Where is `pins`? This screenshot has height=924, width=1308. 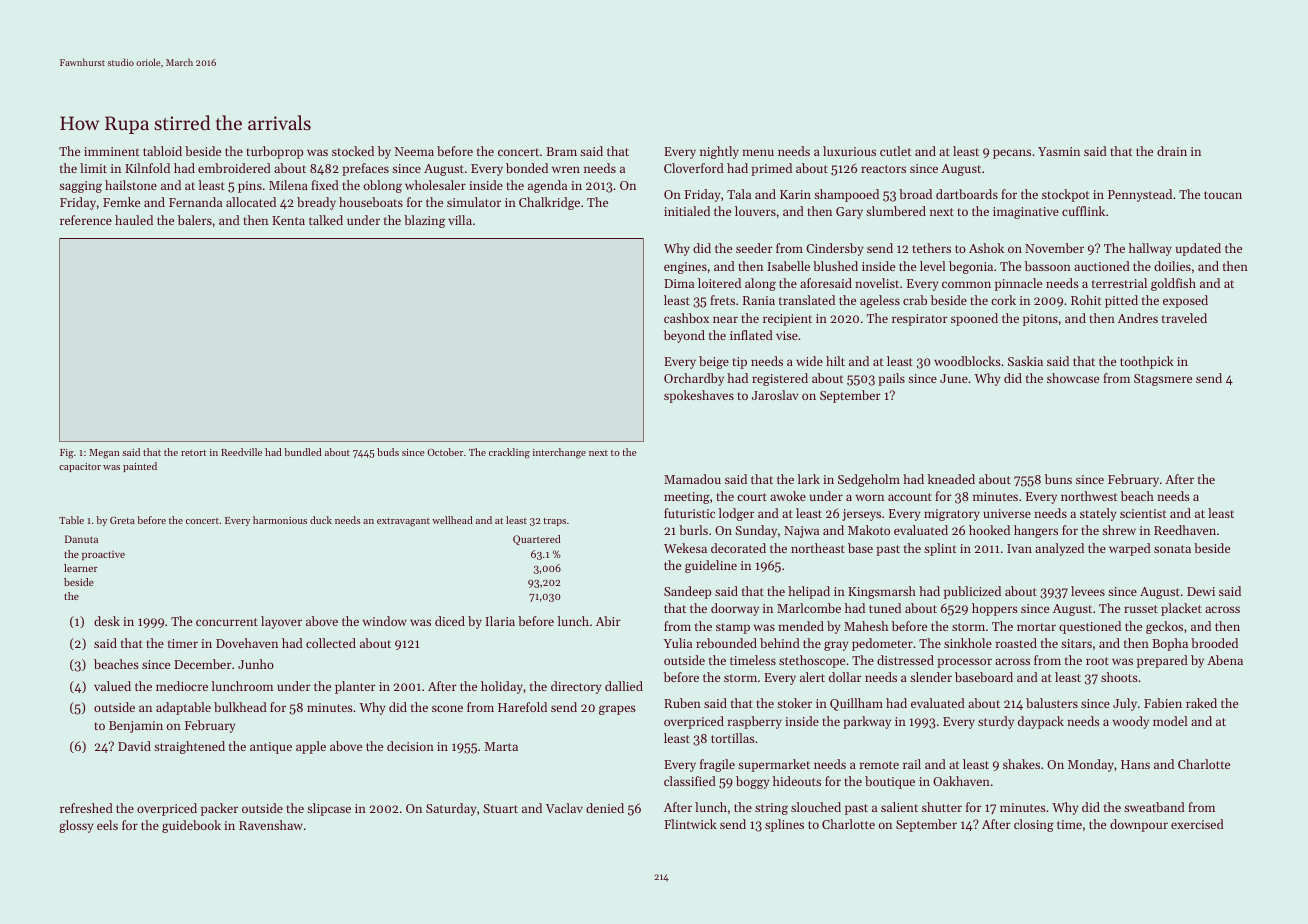 pins is located at coordinates (250, 187).
